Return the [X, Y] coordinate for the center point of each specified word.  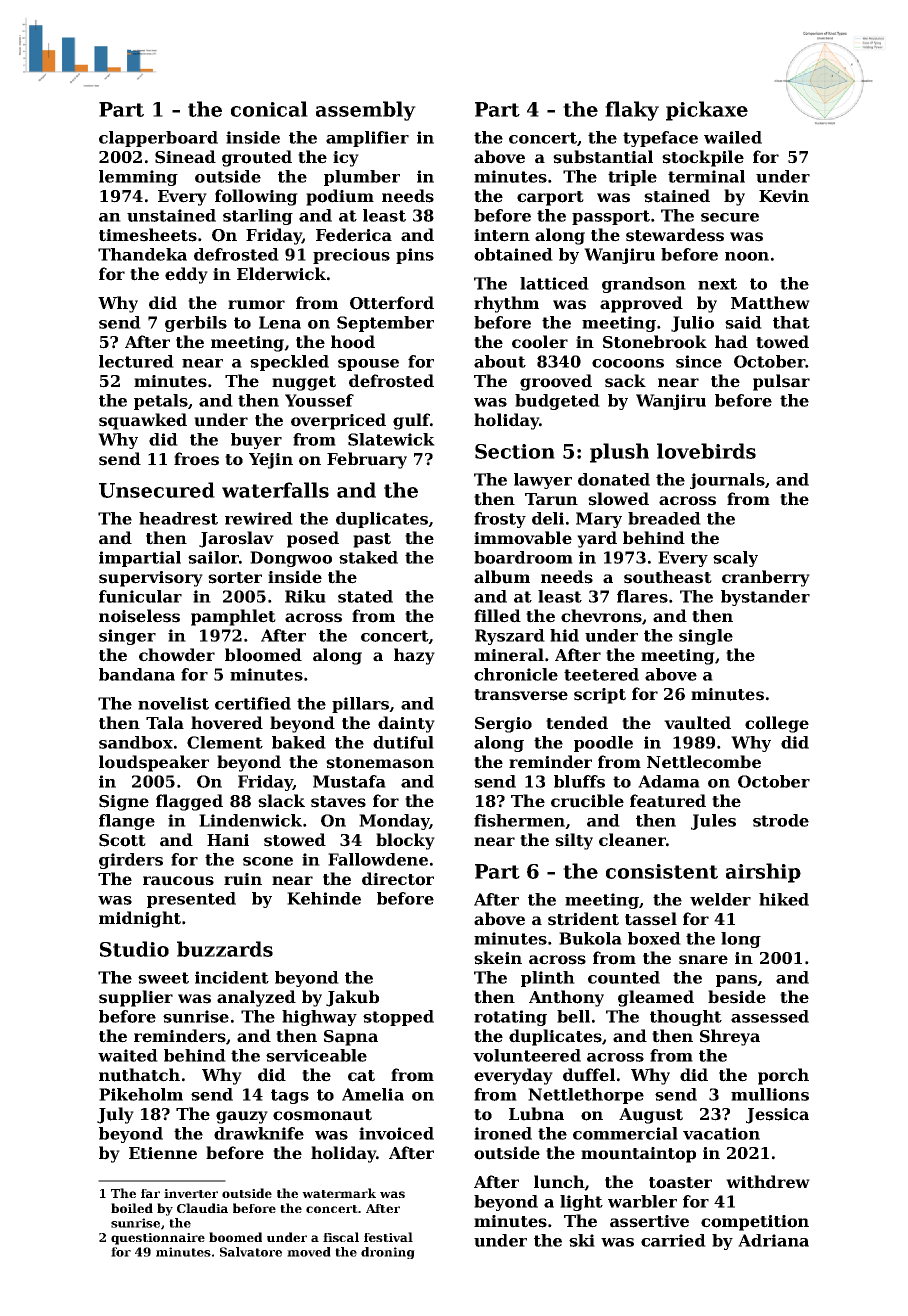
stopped [398, 1018]
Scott [122, 840]
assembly [366, 111]
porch [783, 1076]
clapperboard [158, 139]
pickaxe [707, 111]
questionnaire [158, 1239]
